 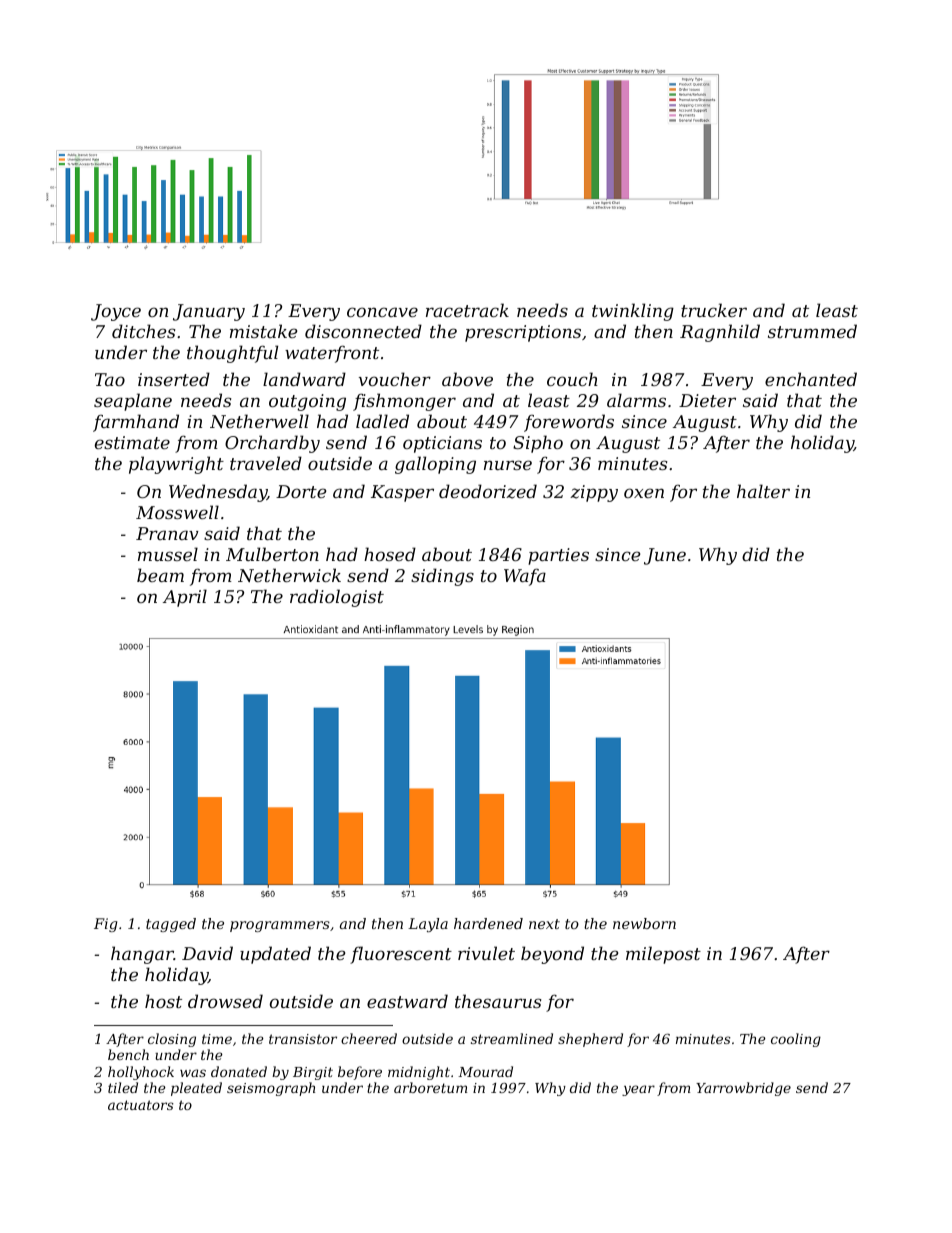 I want to click on beam, so click(x=160, y=575).
